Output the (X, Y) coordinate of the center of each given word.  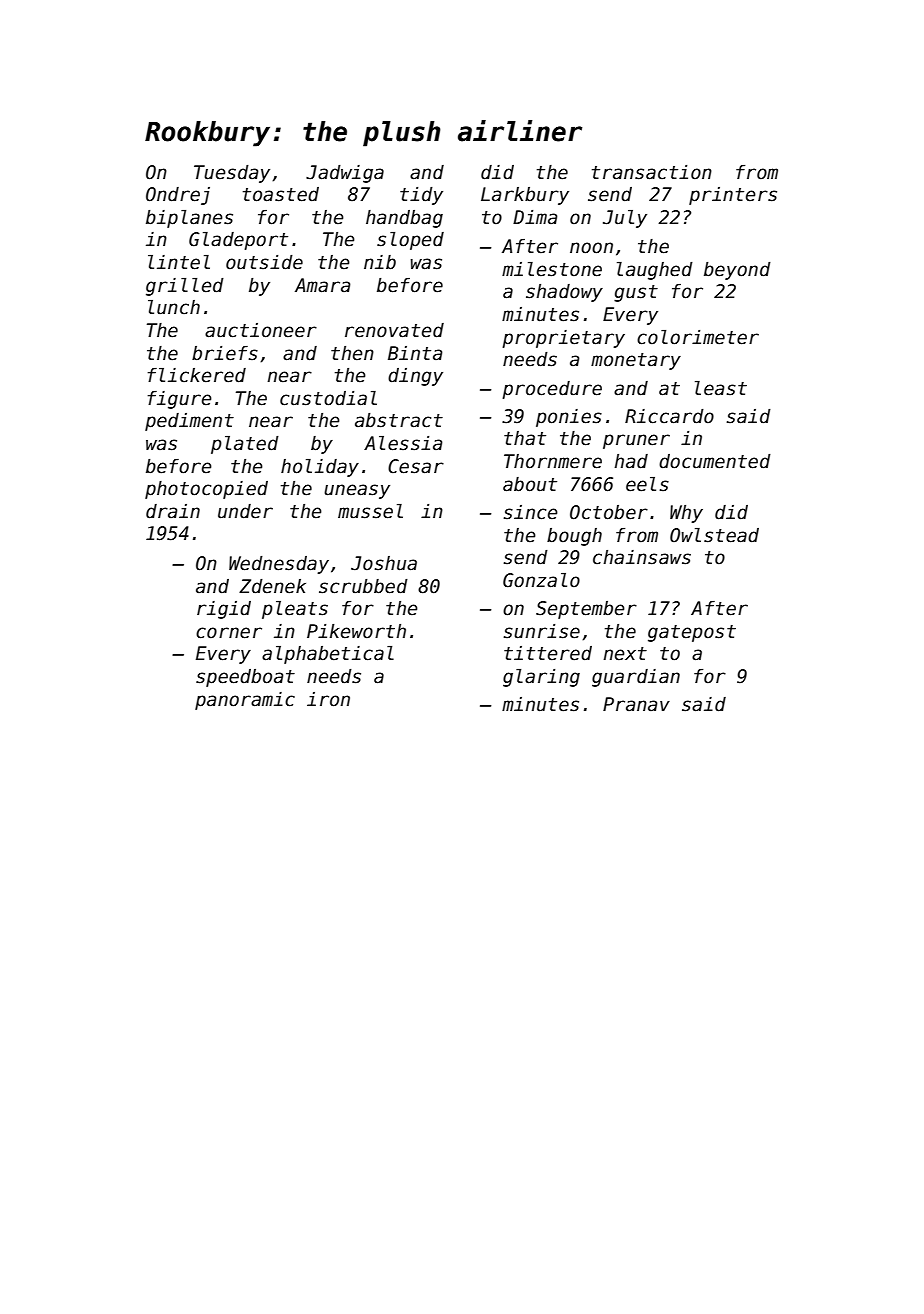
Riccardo (669, 416)
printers (733, 196)
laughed (655, 271)
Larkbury (525, 196)
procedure (552, 390)
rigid (224, 610)
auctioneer (261, 330)
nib (380, 262)
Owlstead (714, 535)
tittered (548, 653)
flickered (197, 375)
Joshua (384, 563)
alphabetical (328, 655)
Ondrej (178, 196)
